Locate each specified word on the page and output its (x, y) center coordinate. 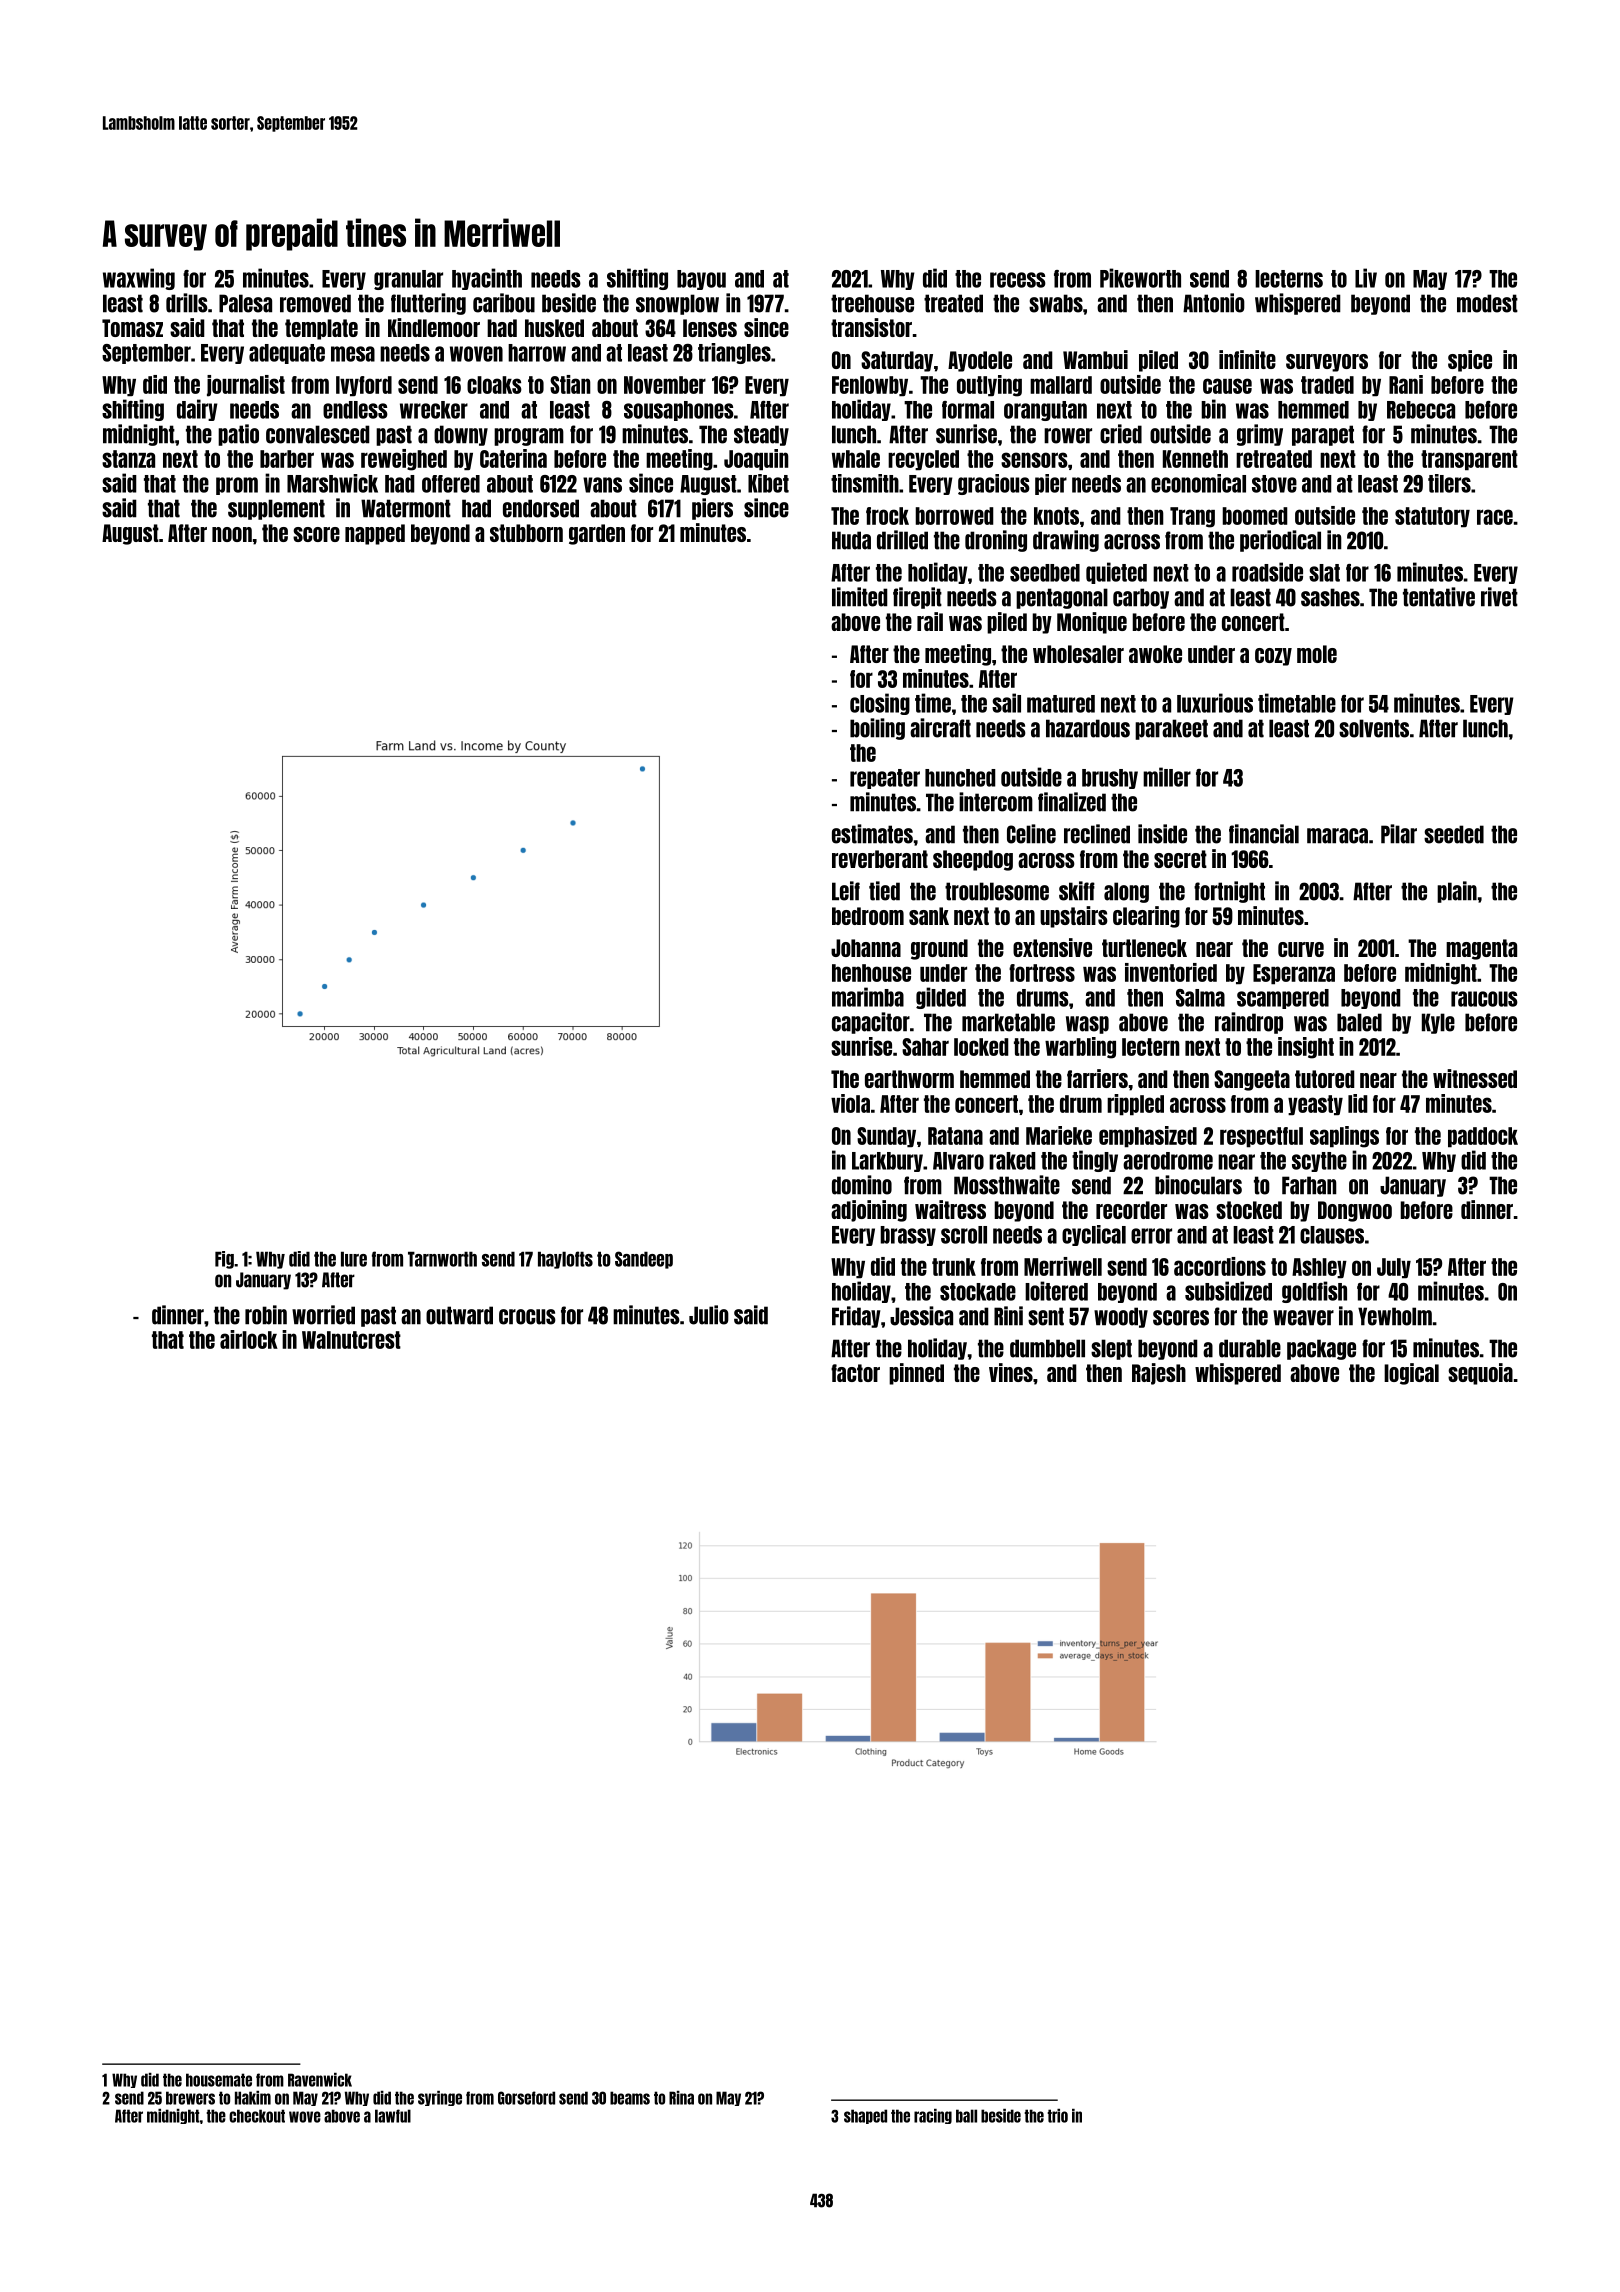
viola (850, 1103)
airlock (249, 1339)
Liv (1366, 278)
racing (933, 2116)
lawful (393, 2116)
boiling (877, 729)
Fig (224, 1260)
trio (1057, 2116)
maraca (1337, 836)
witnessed (1475, 1078)
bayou (701, 280)
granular (408, 280)
